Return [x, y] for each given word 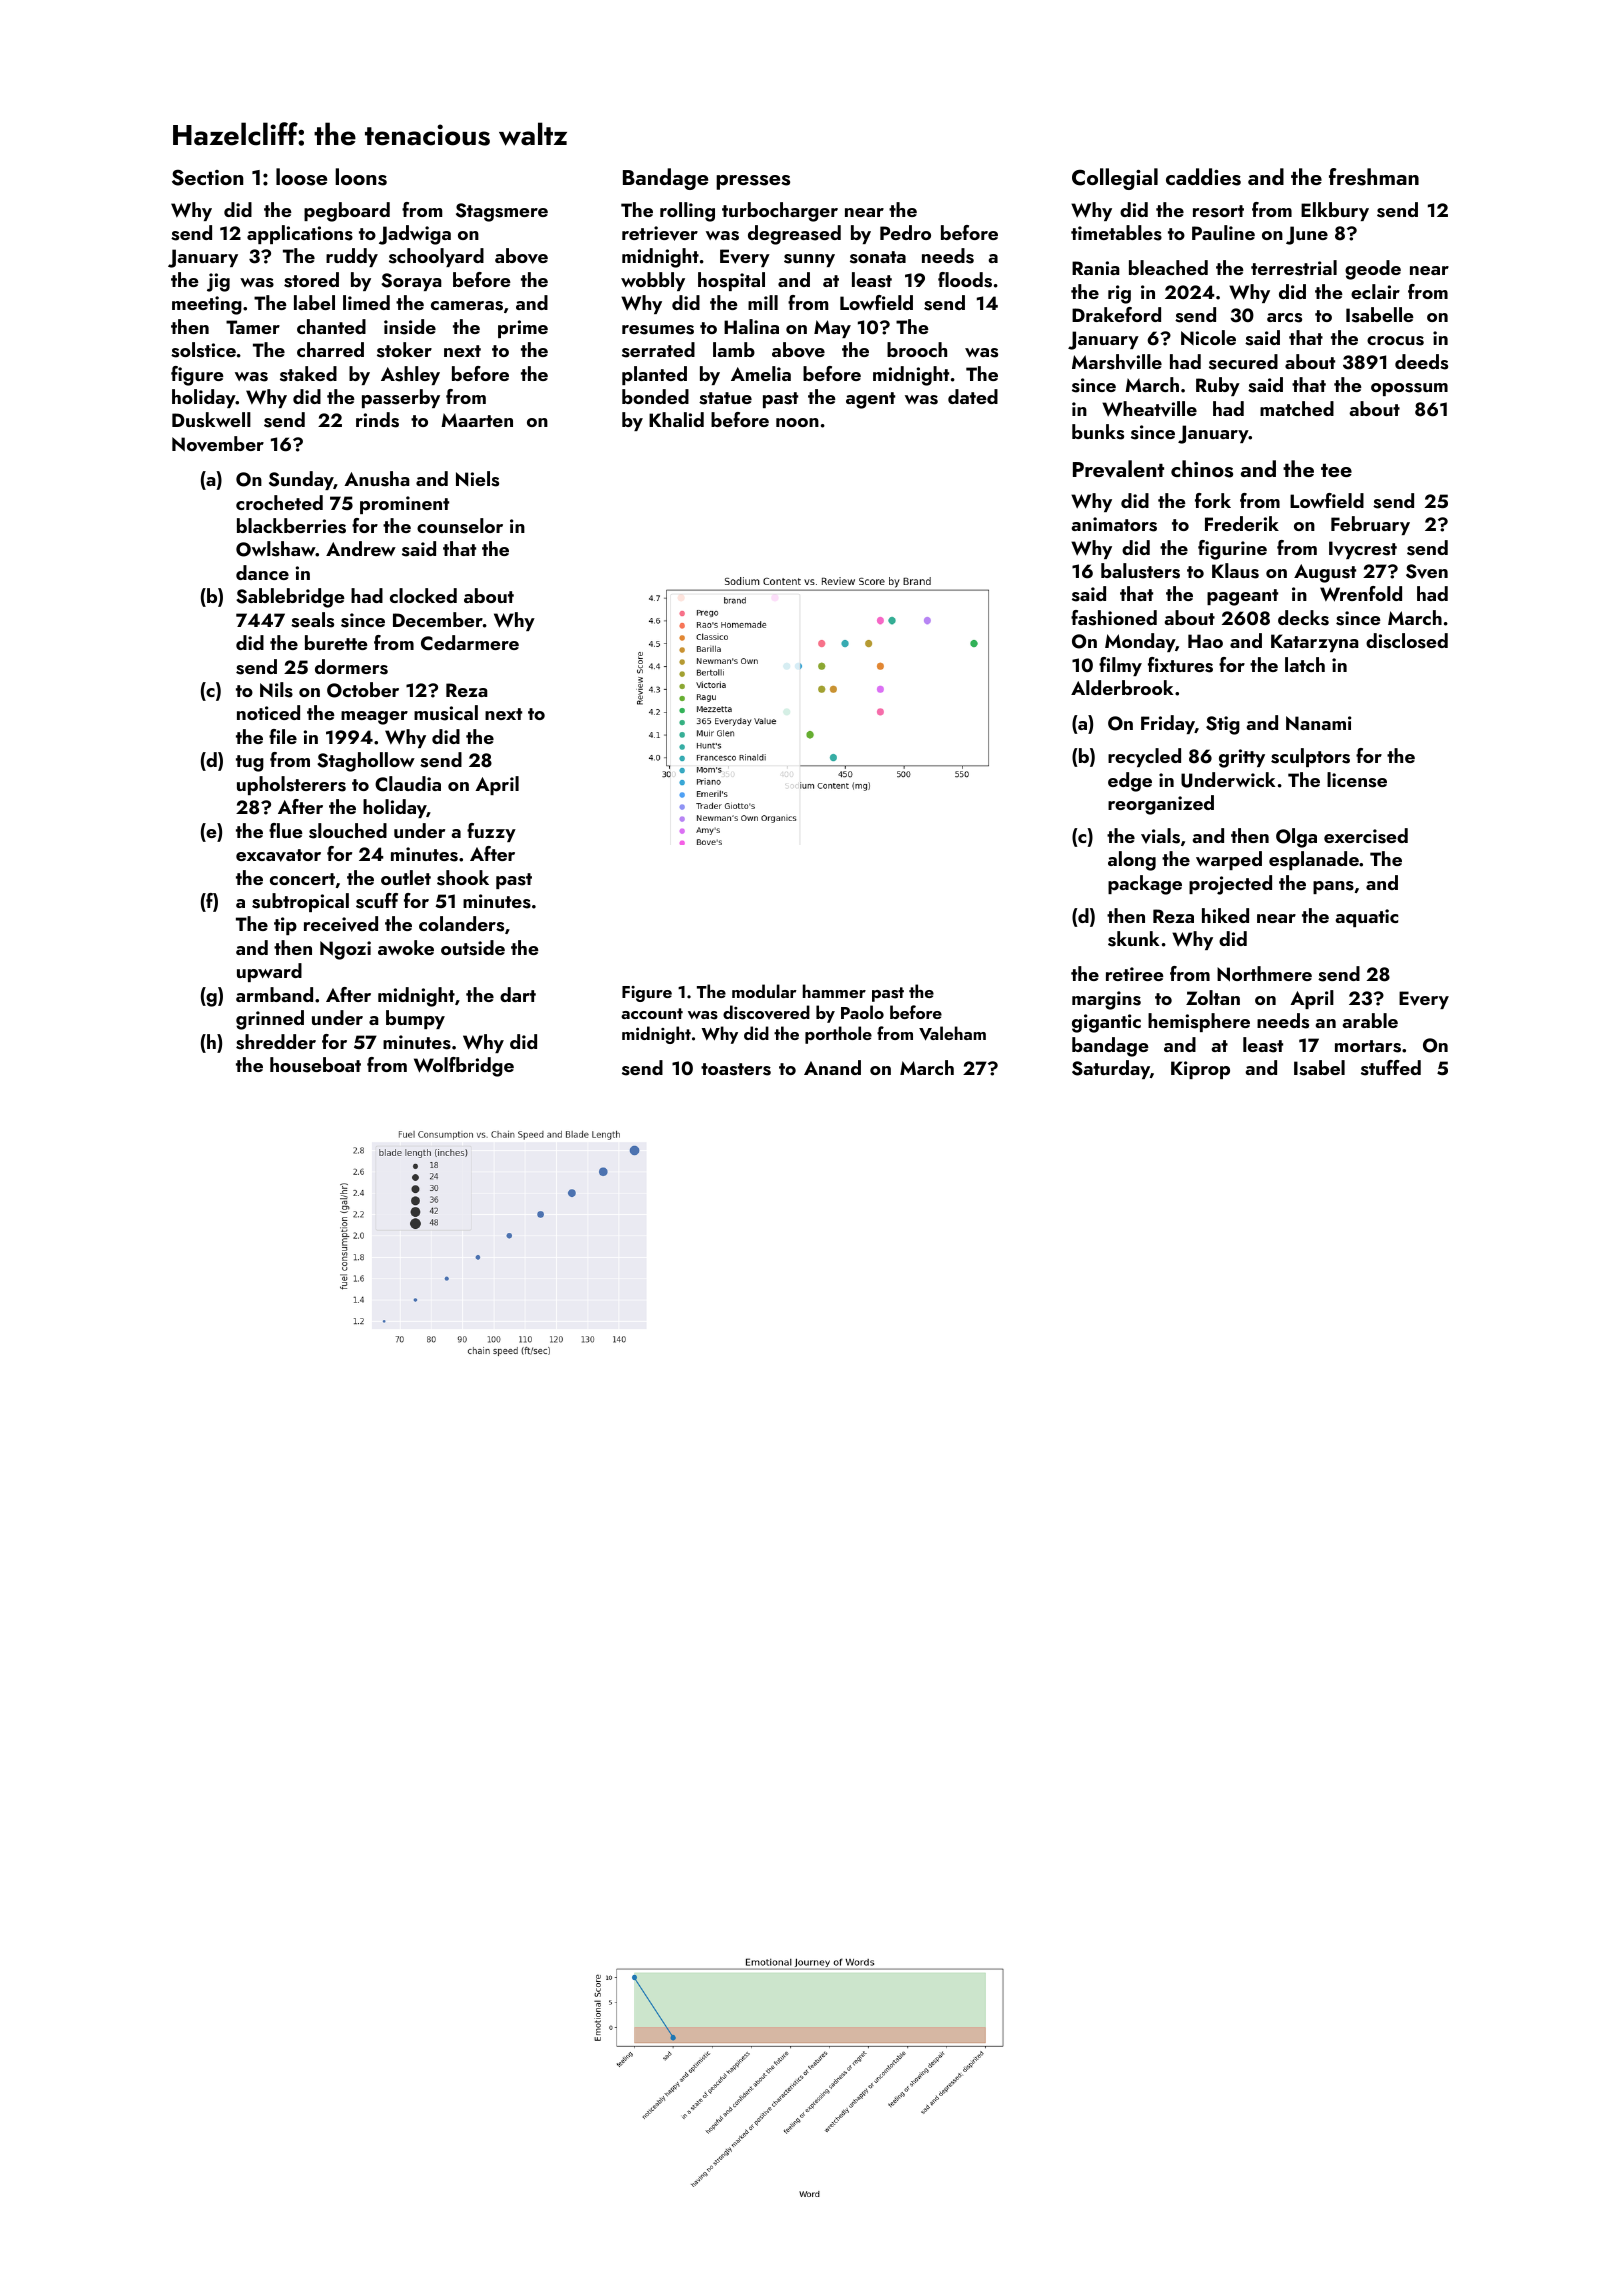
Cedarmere [470, 643]
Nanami [1318, 723]
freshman [1374, 177]
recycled [1144, 757]
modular [764, 991]
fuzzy [491, 832]
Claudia [408, 784]
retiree [1135, 974]
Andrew [361, 548]
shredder [276, 1042]
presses [753, 182]
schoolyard [436, 257]
